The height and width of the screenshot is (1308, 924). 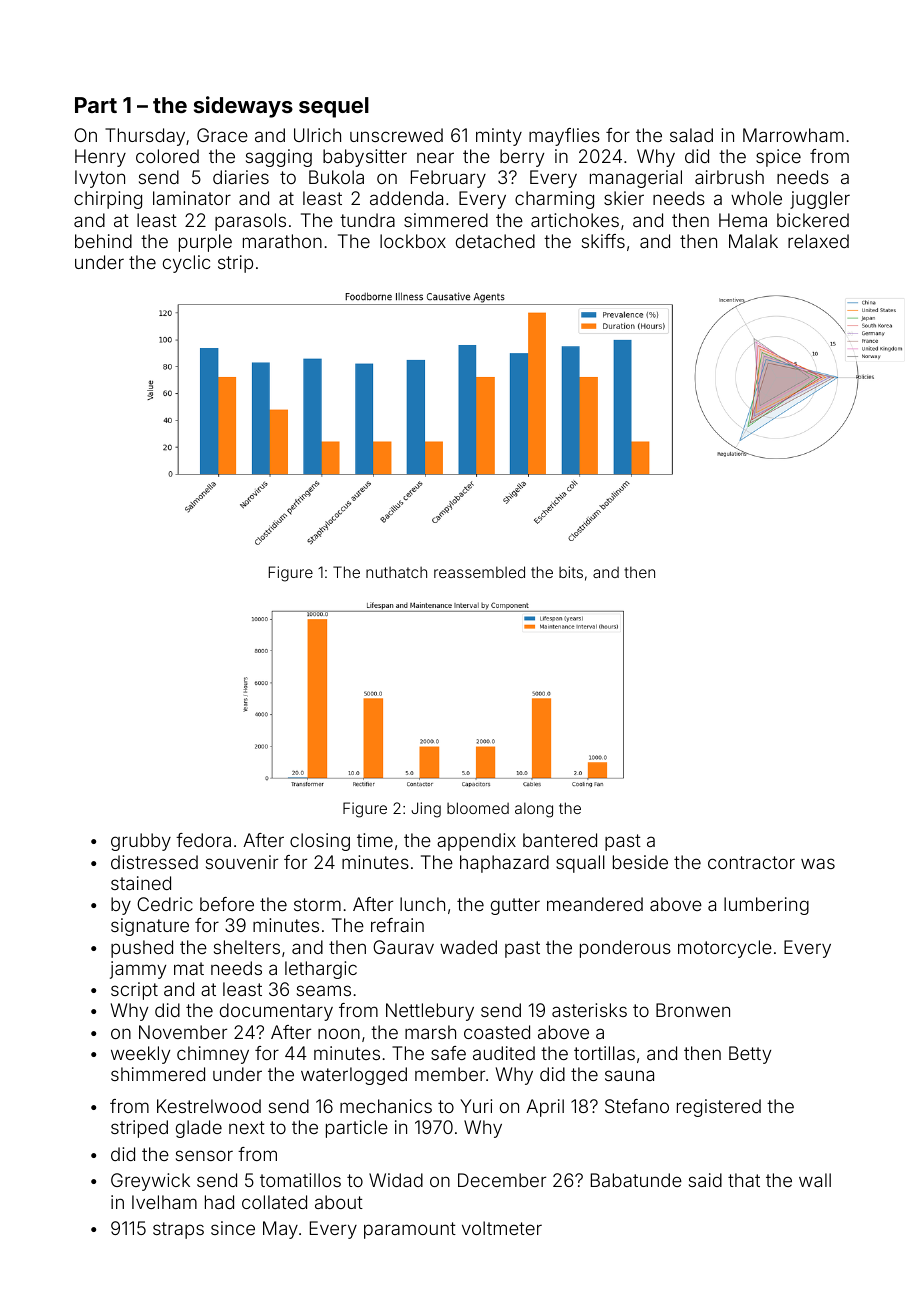 What do you see at coordinates (468, 947) in the screenshot?
I see `waded` at bounding box center [468, 947].
